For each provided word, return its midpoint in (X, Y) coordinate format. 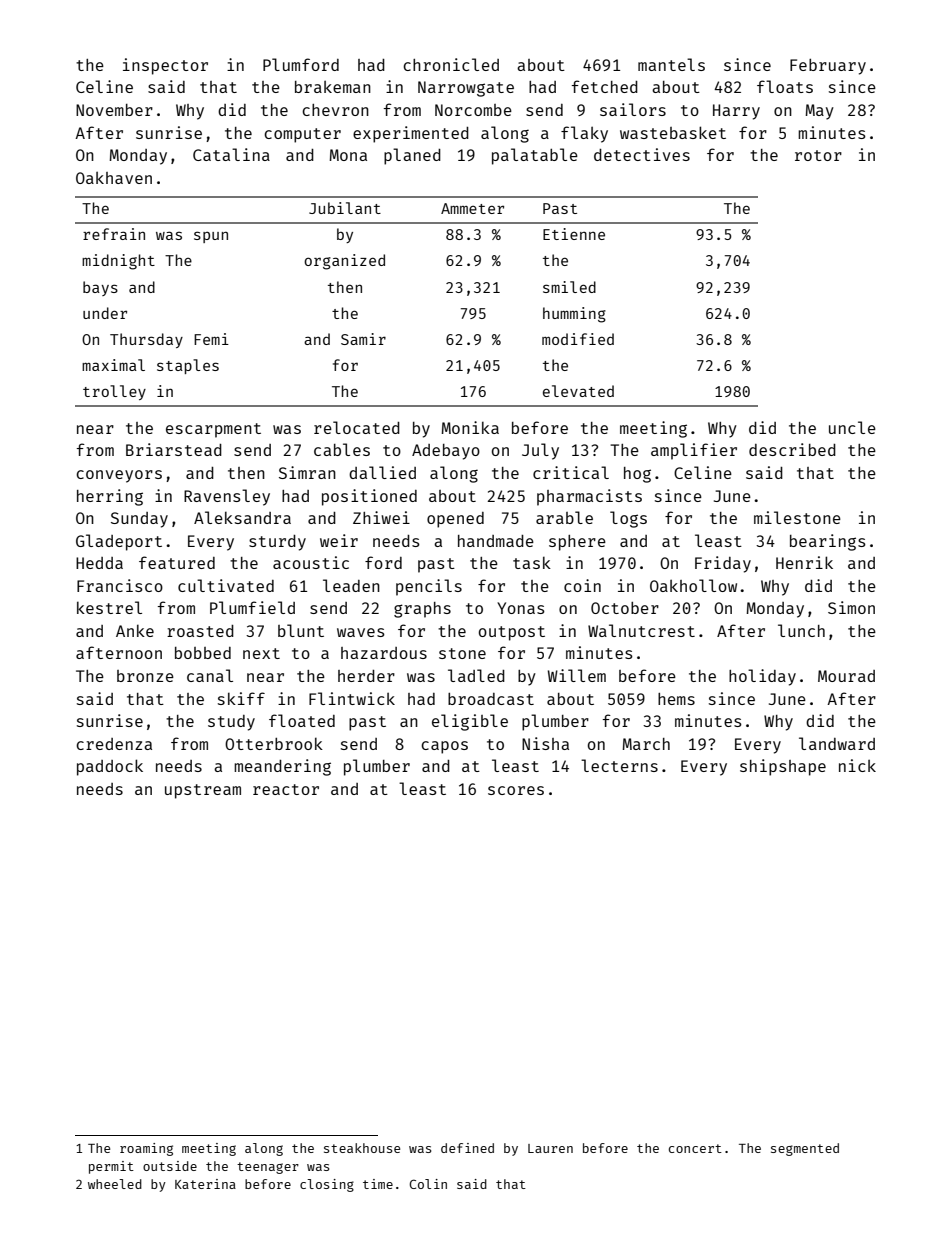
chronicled (451, 64)
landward (837, 743)
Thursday (146, 340)
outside (170, 1166)
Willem (577, 675)
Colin (428, 1184)
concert (695, 1148)
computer (302, 135)
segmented (805, 1149)
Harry (736, 112)
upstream (203, 791)
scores (516, 790)
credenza (114, 744)
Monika (470, 427)
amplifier (694, 451)
